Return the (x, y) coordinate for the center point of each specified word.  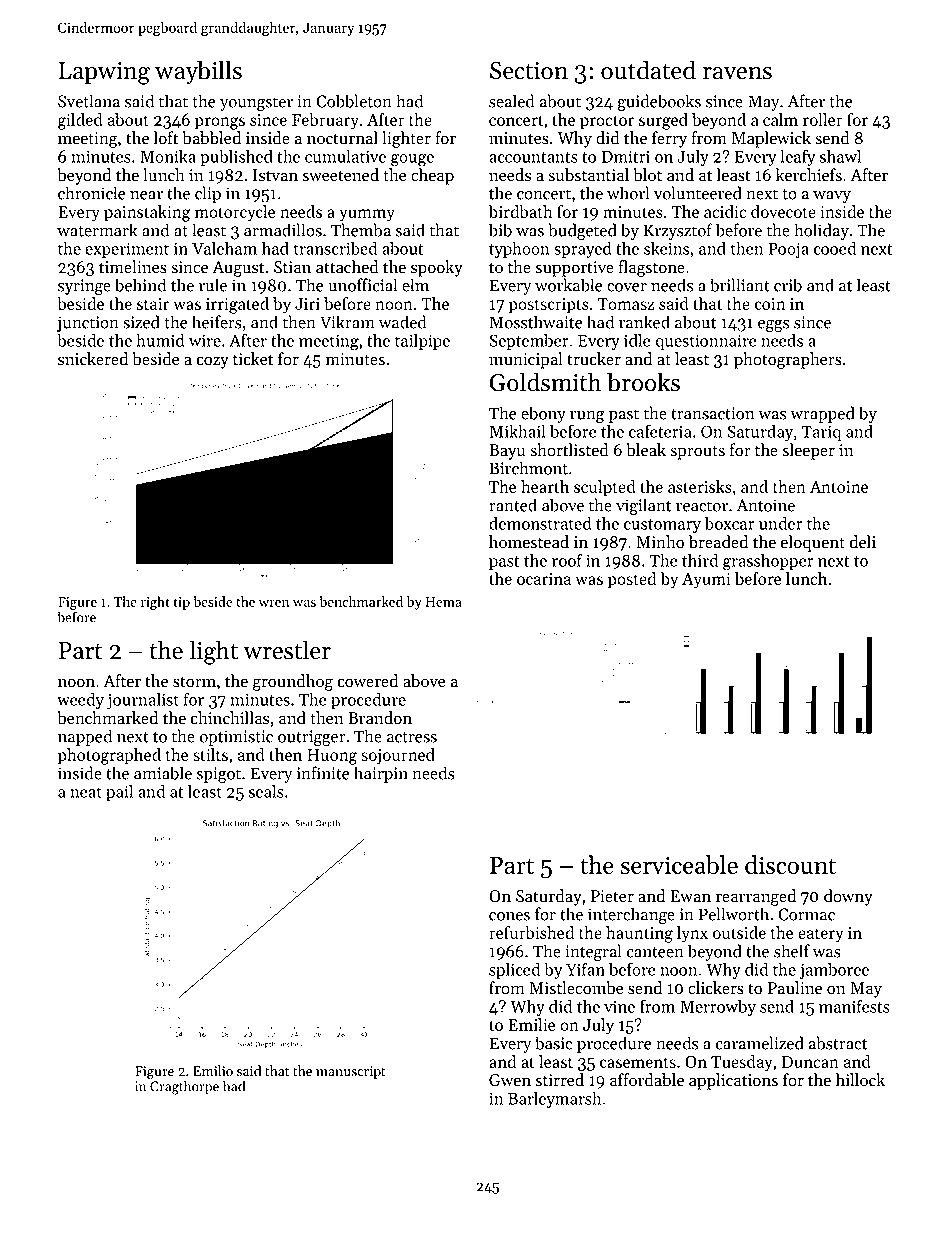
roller (823, 119)
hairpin (381, 774)
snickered (93, 359)
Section (529, 71)
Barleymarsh (554, 1099)
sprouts (697, 453)
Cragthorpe (184, 1087)
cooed (835, 248)
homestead (529, 542)
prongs (220, 123)
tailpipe (422, 341)
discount (790, 864)
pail (119, 793)
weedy (80, 700)
